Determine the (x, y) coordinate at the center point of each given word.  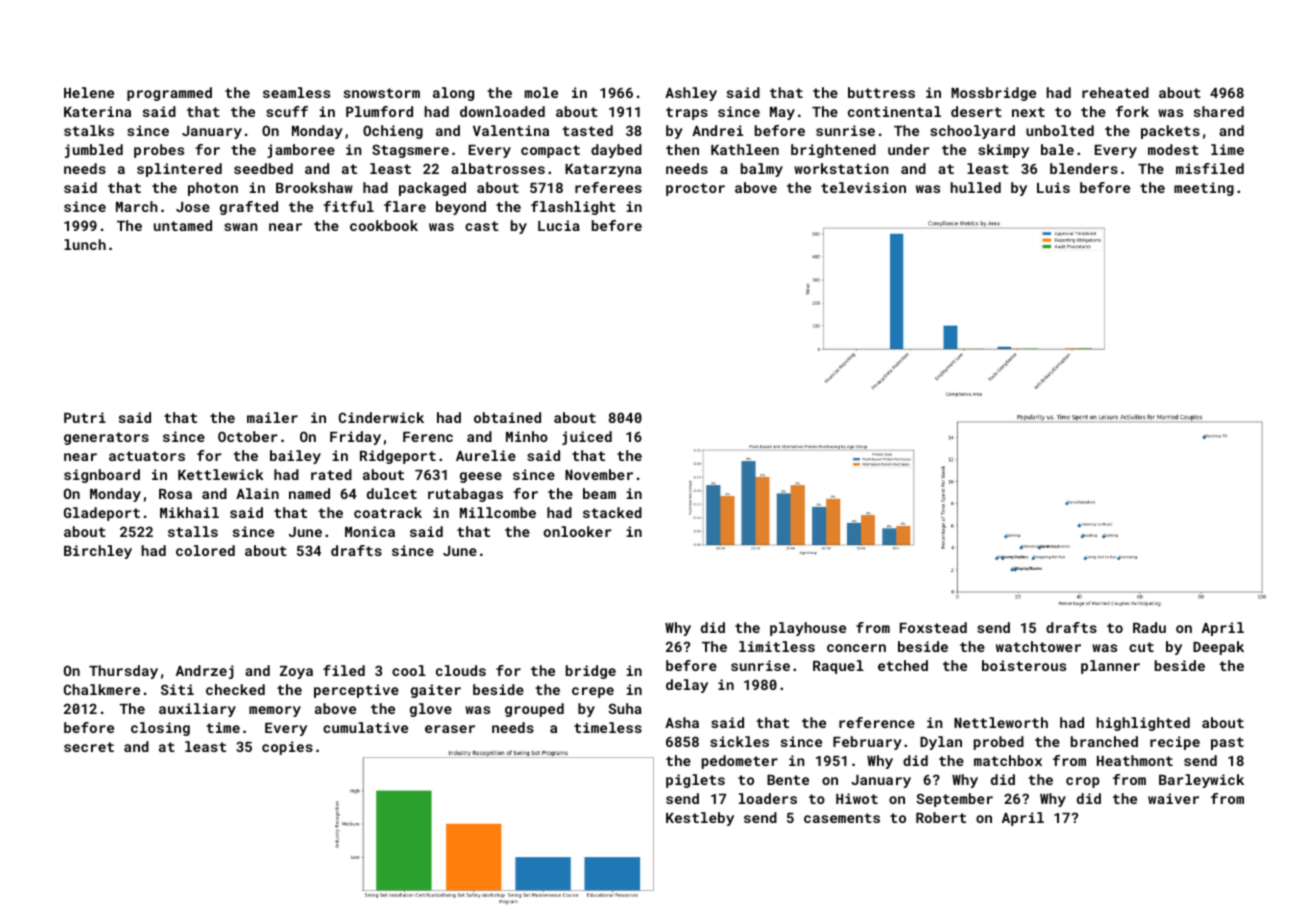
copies (287, 748)
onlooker (577, 531)
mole (541, 92)
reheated (1115, 92)
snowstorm (382, 93)
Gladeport (102, 514)
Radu (1149, 627)
